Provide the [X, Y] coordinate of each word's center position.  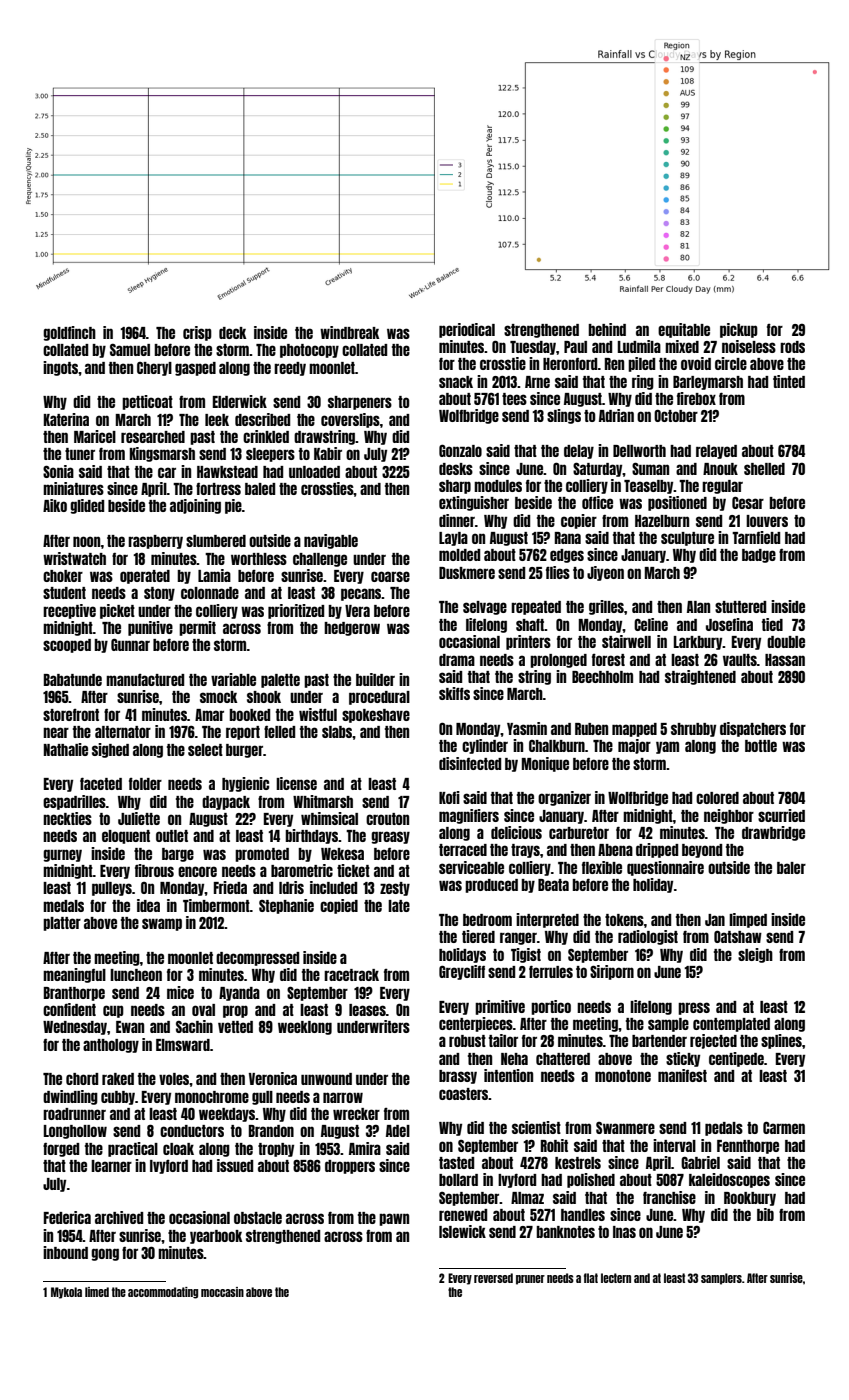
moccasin [222, 1292]
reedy [290, 369]
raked [118, 1079]
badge [759, 556]
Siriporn [612, 972]
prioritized [296, 611]
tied [772, 624]
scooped [67, 646]
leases [367, 1010]
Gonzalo [460, 450]
